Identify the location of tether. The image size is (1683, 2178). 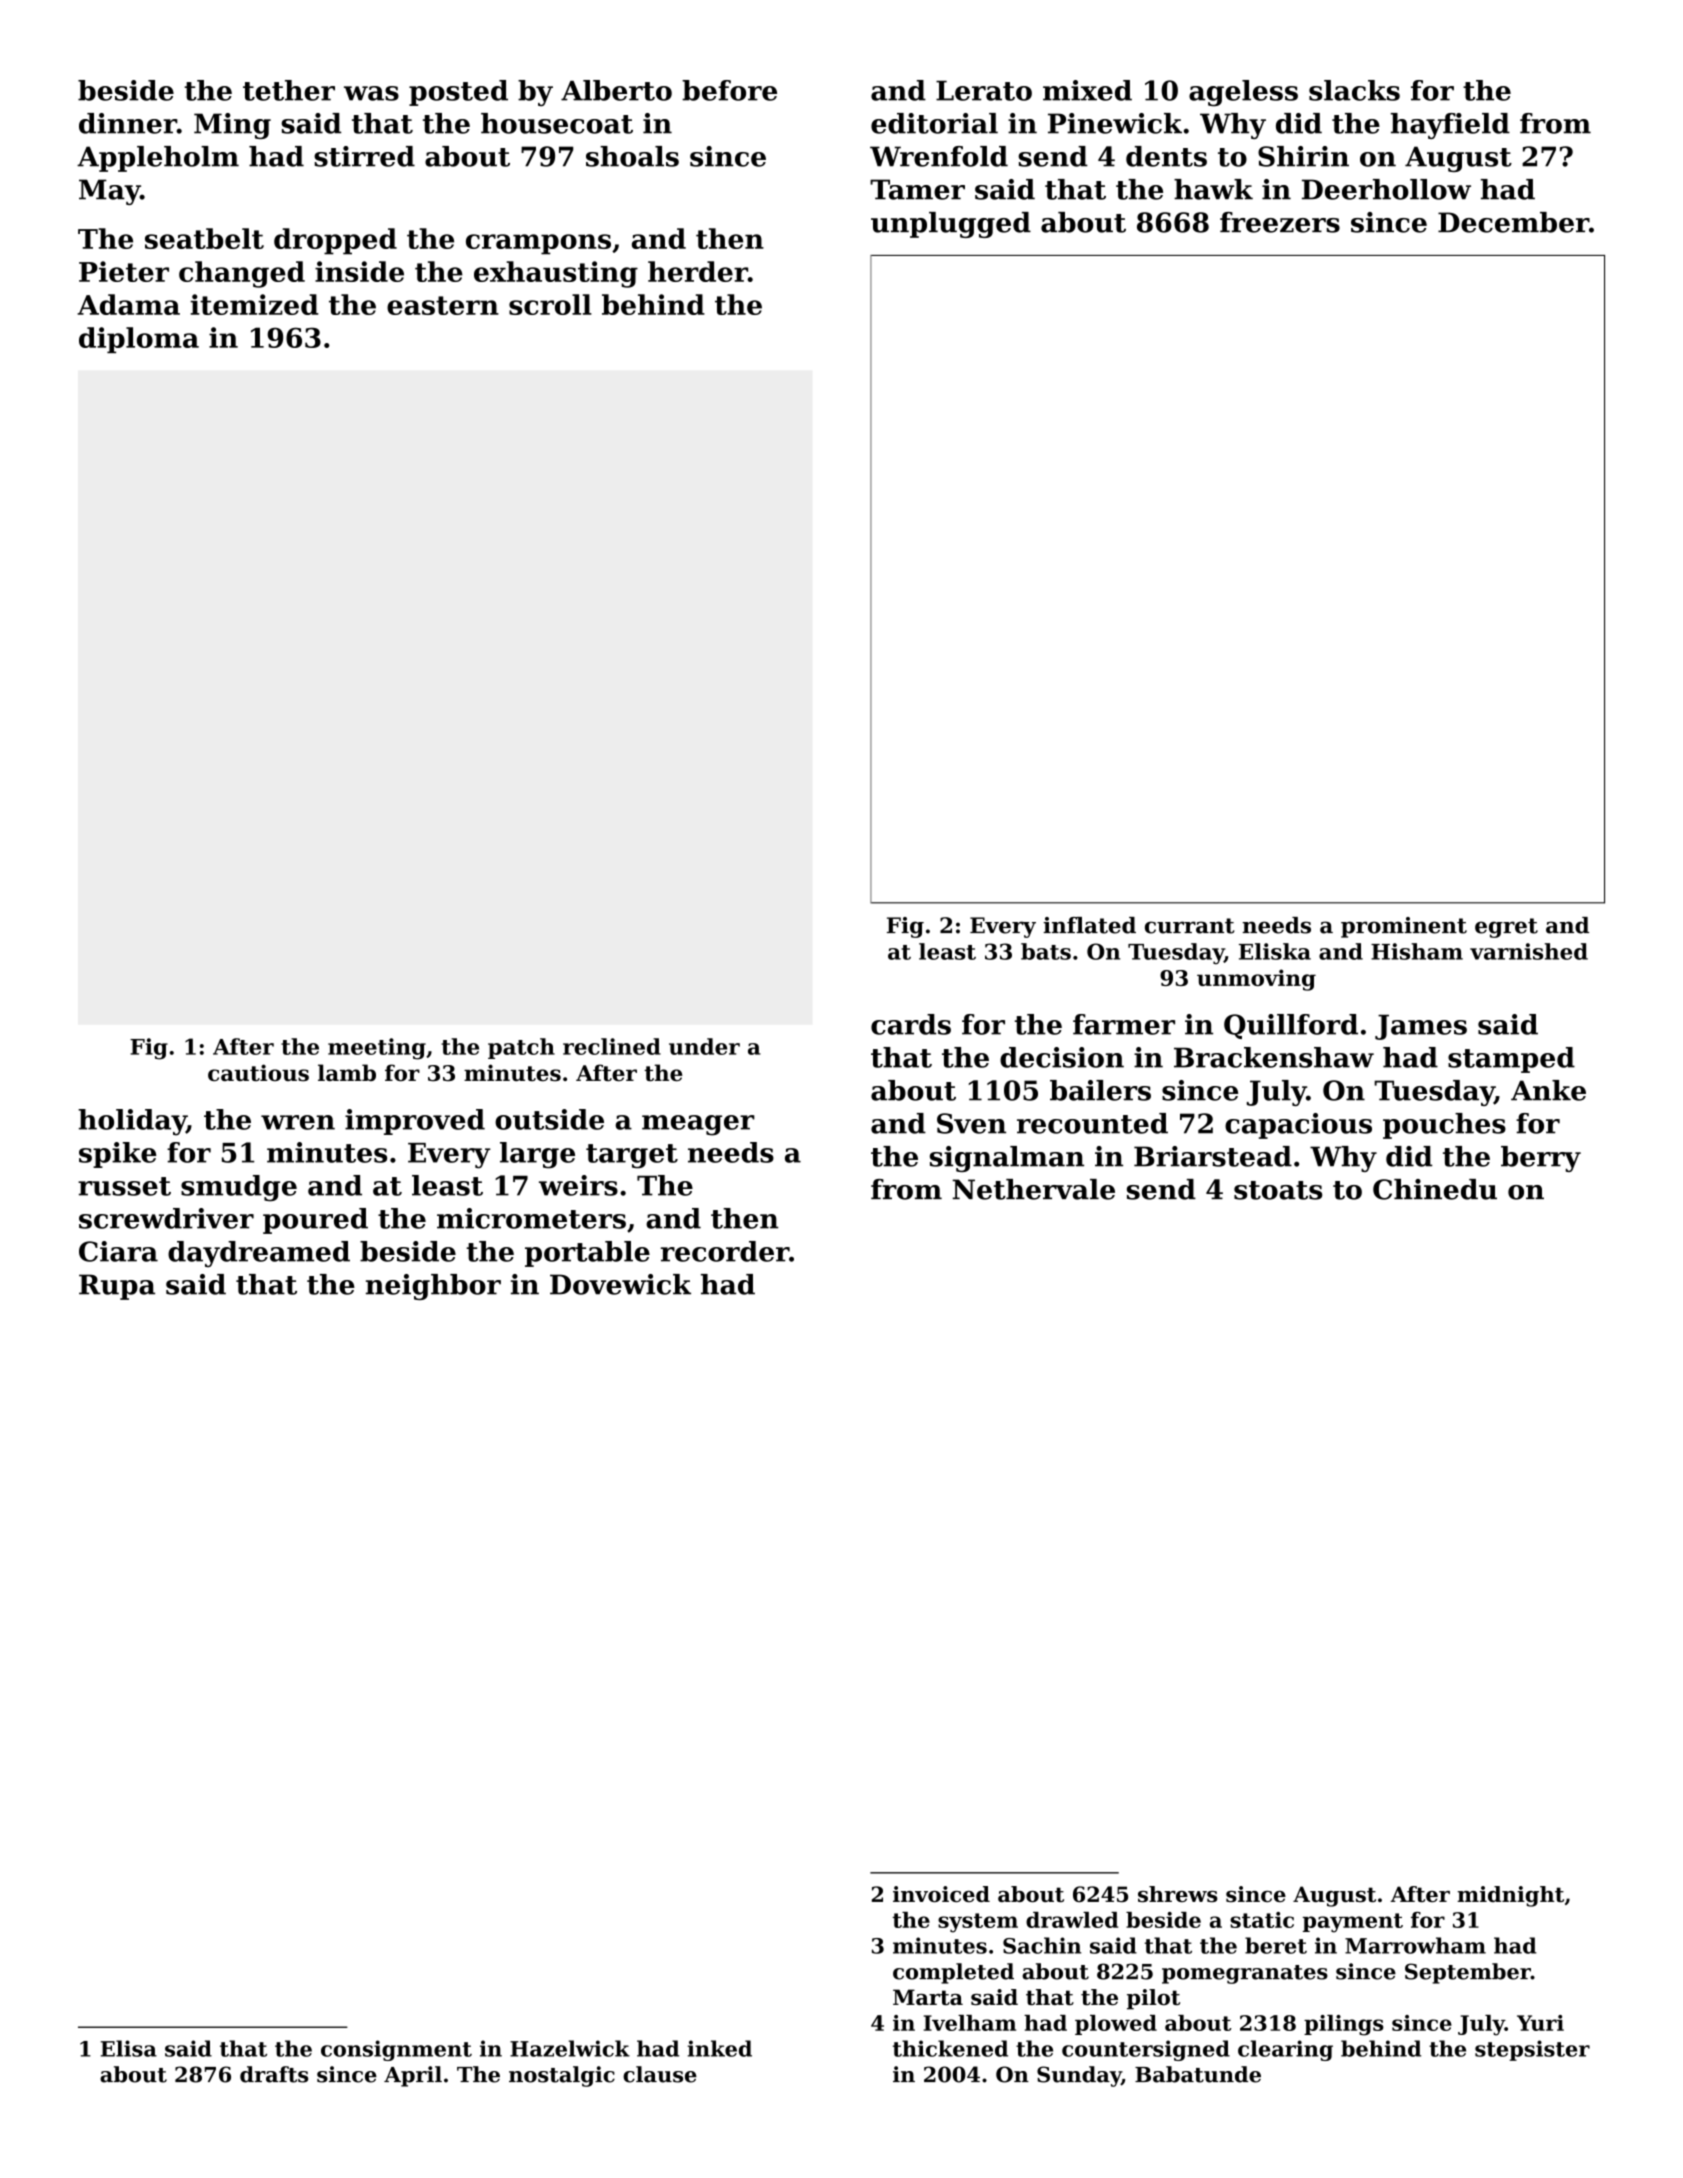
(289, 90).
